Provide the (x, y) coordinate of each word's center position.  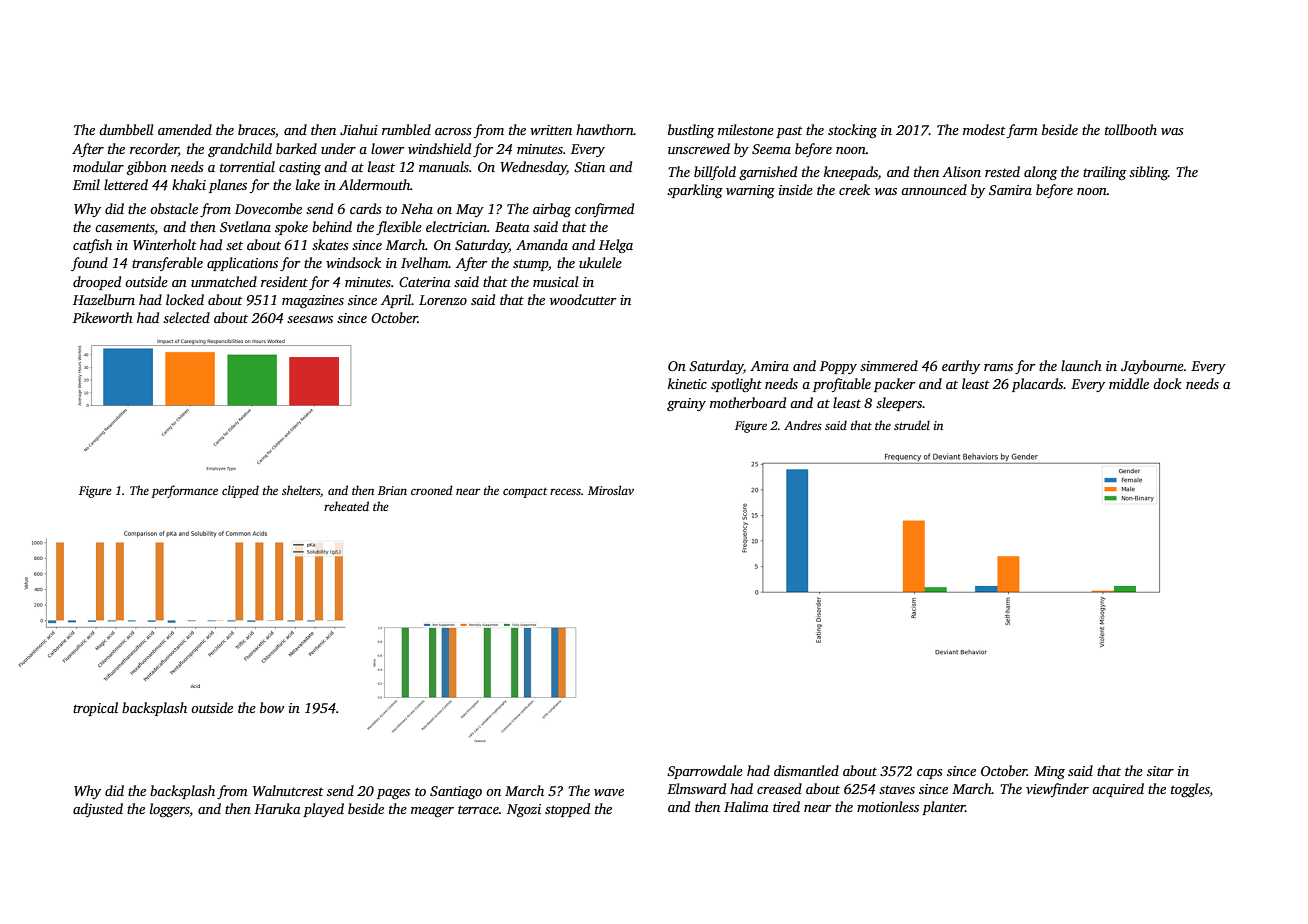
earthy (961, 367)
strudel (912, 425)
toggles (1190, 790)
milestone (746, 129)
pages (393, 794)
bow (272, 707)
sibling (1148, 173)
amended (185, 129)
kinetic (687, 383)
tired (786, 806)
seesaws (310, 319)
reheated (346, 506)
